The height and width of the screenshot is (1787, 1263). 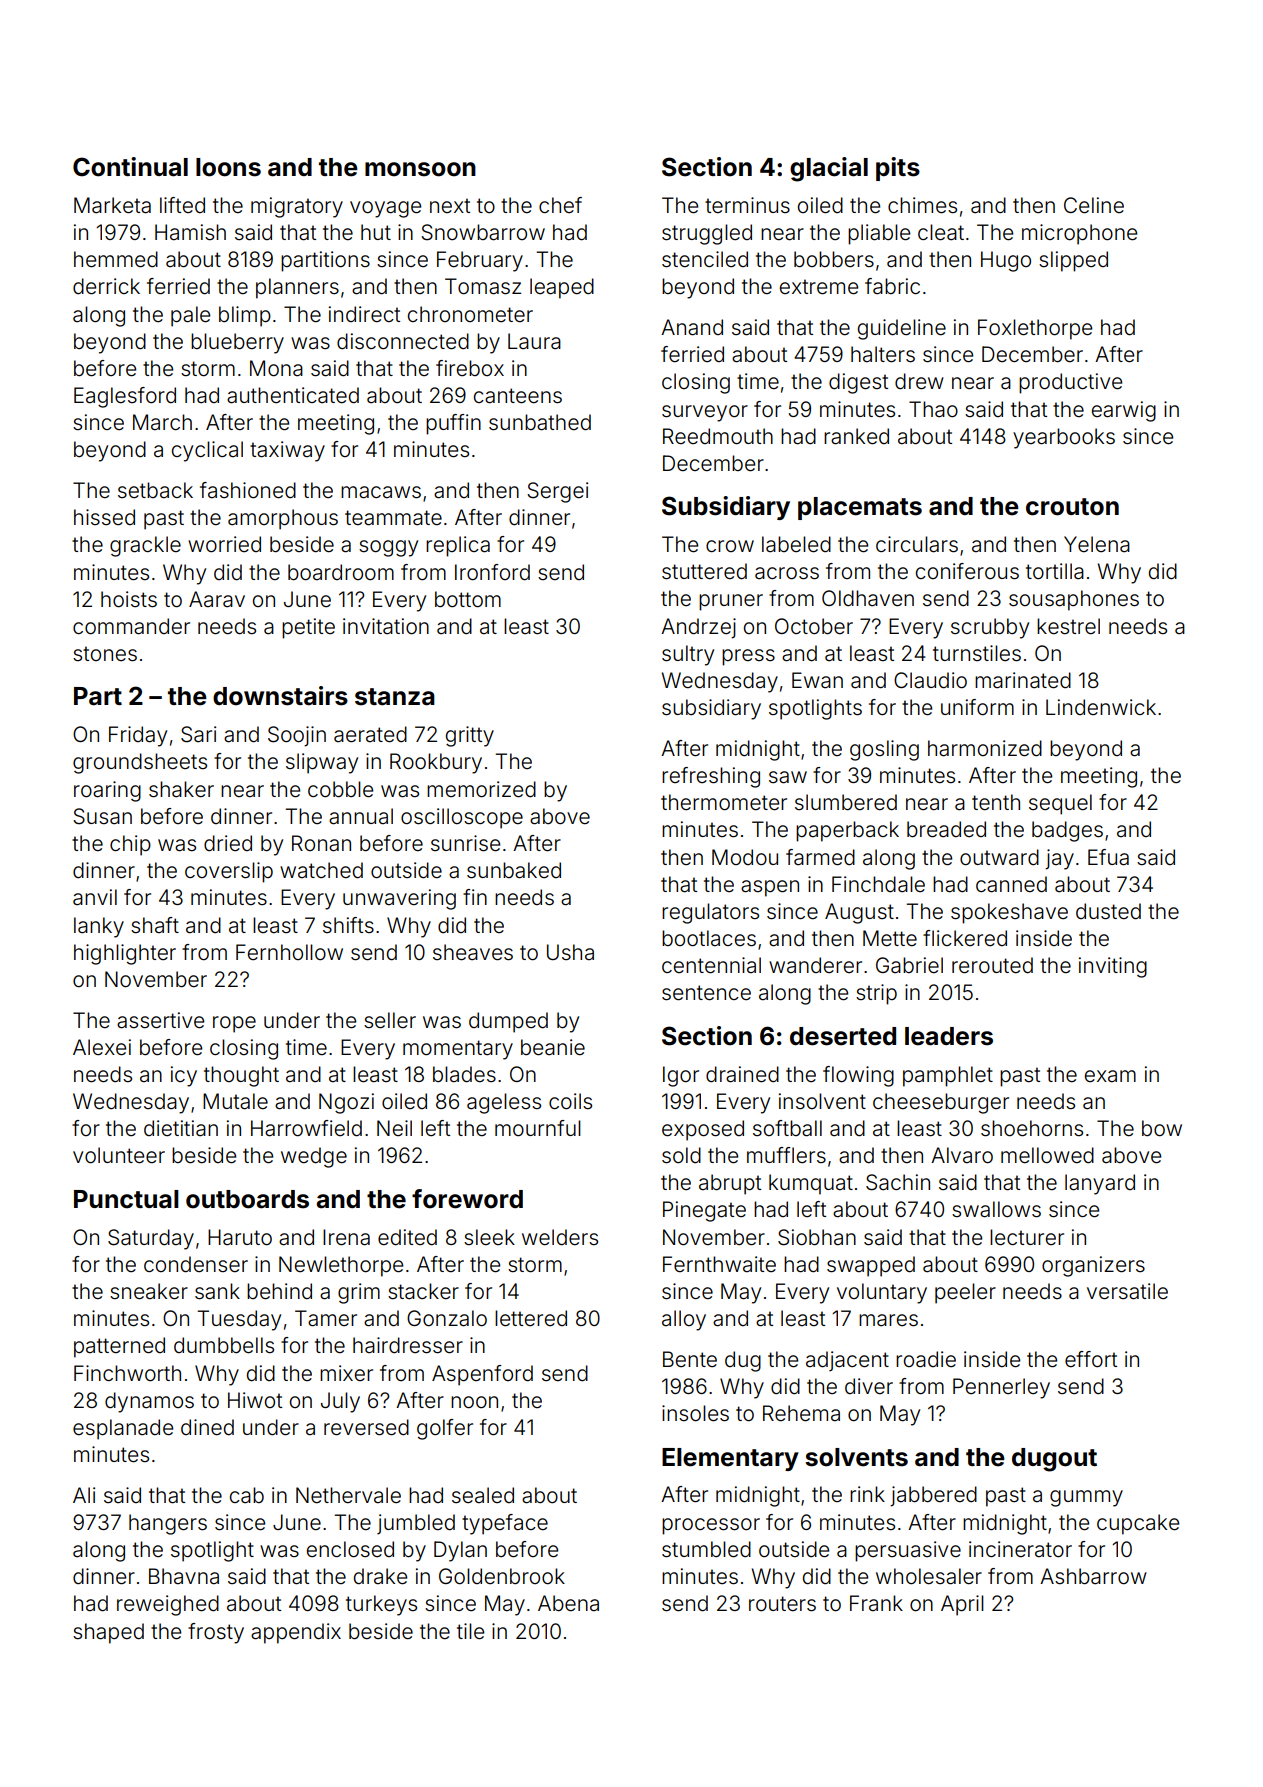 I want to click on gosling, so click(x=884, y=750).
